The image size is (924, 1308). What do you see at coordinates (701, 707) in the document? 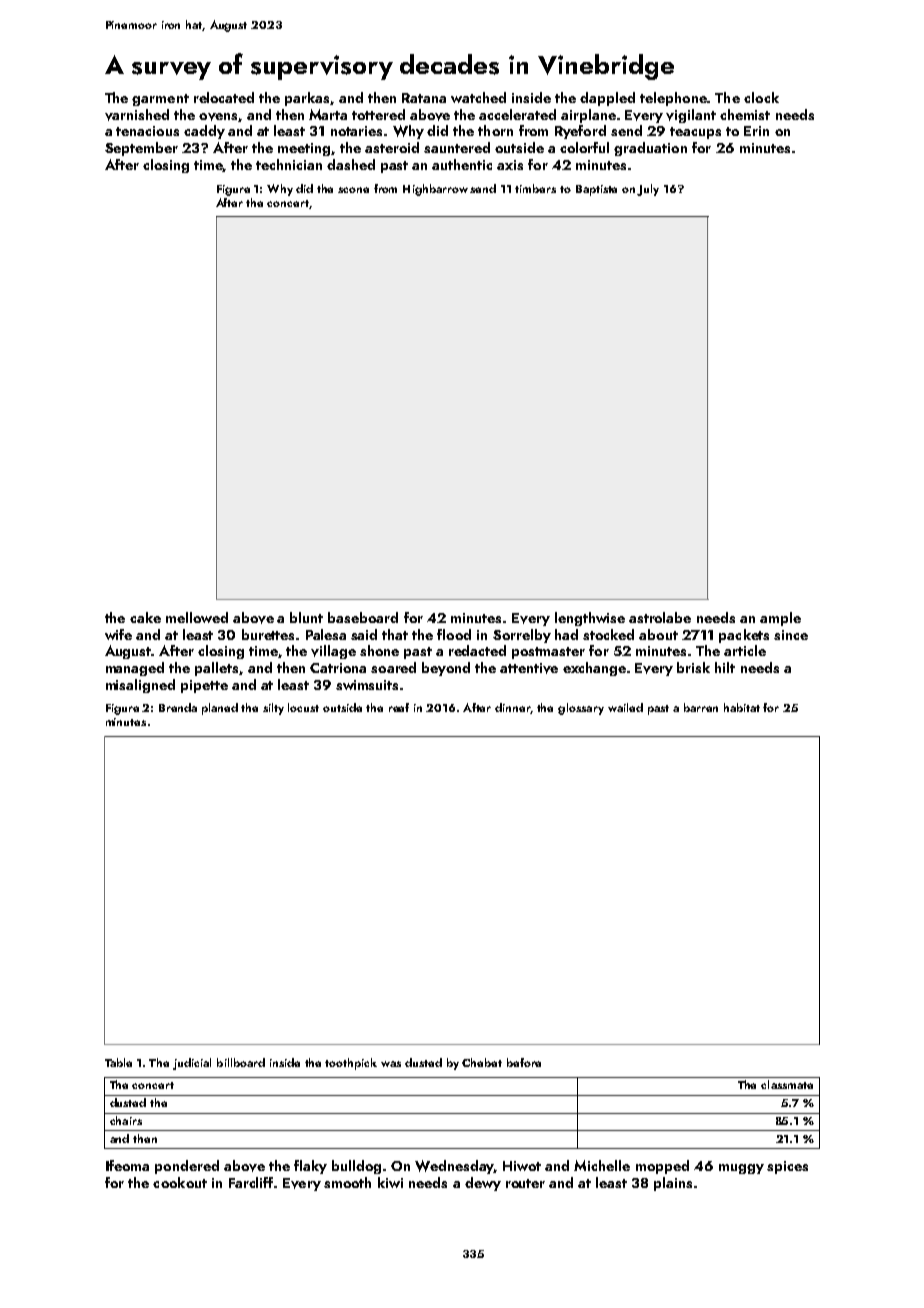
I see `barren` at bounding box center [701, 707].
